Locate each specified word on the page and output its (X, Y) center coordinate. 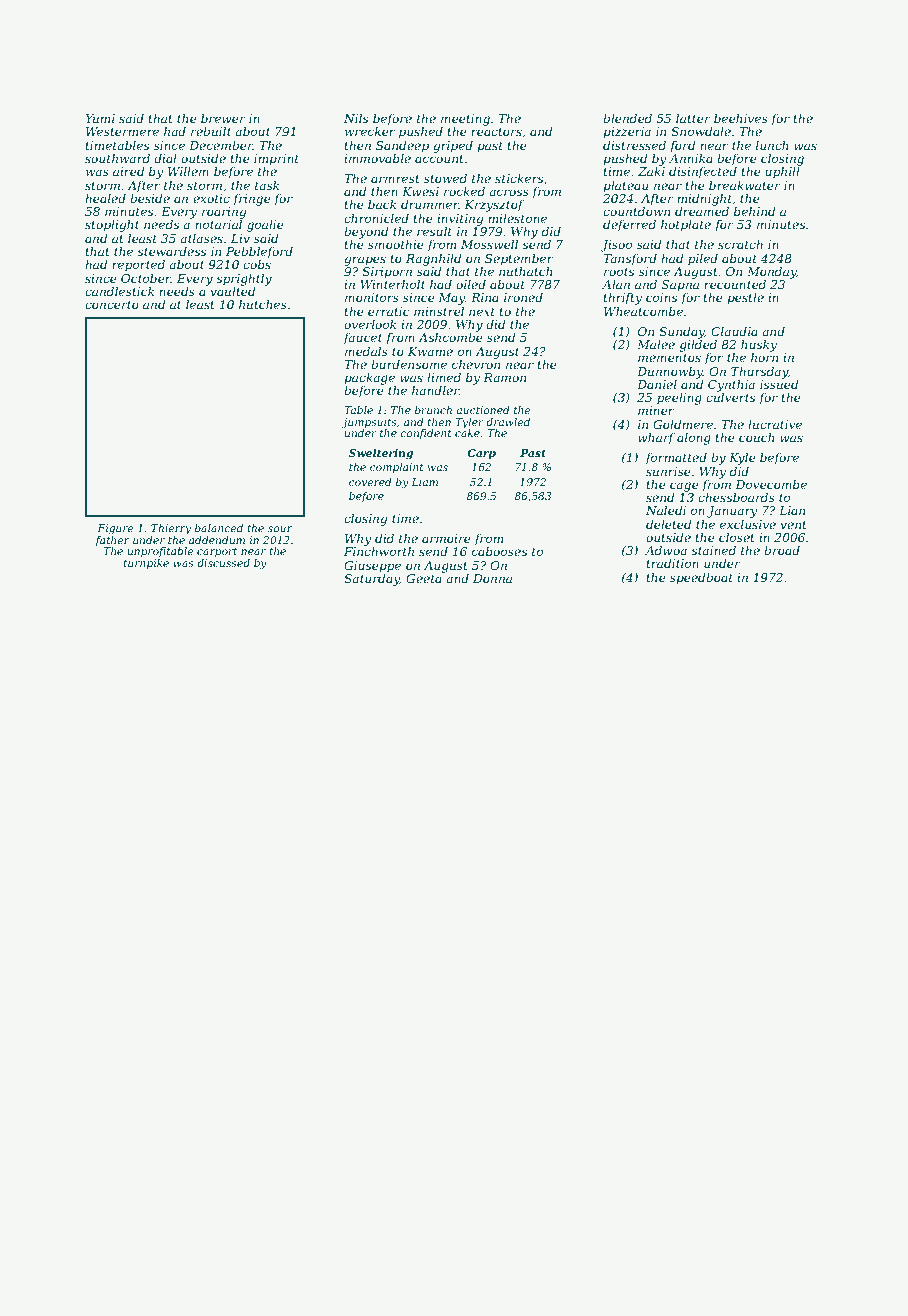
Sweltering (381, 454)
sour (280, 529)
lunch (772, 145)
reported (138, 265)
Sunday (682, 332)
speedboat (701, 578)
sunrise (668, 471)
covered (370, 482)
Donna (492, 578)
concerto (112, 305)
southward (117, 158)
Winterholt (392, 284)
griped (453, 146)
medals (366, 351)
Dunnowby (670, 372)
